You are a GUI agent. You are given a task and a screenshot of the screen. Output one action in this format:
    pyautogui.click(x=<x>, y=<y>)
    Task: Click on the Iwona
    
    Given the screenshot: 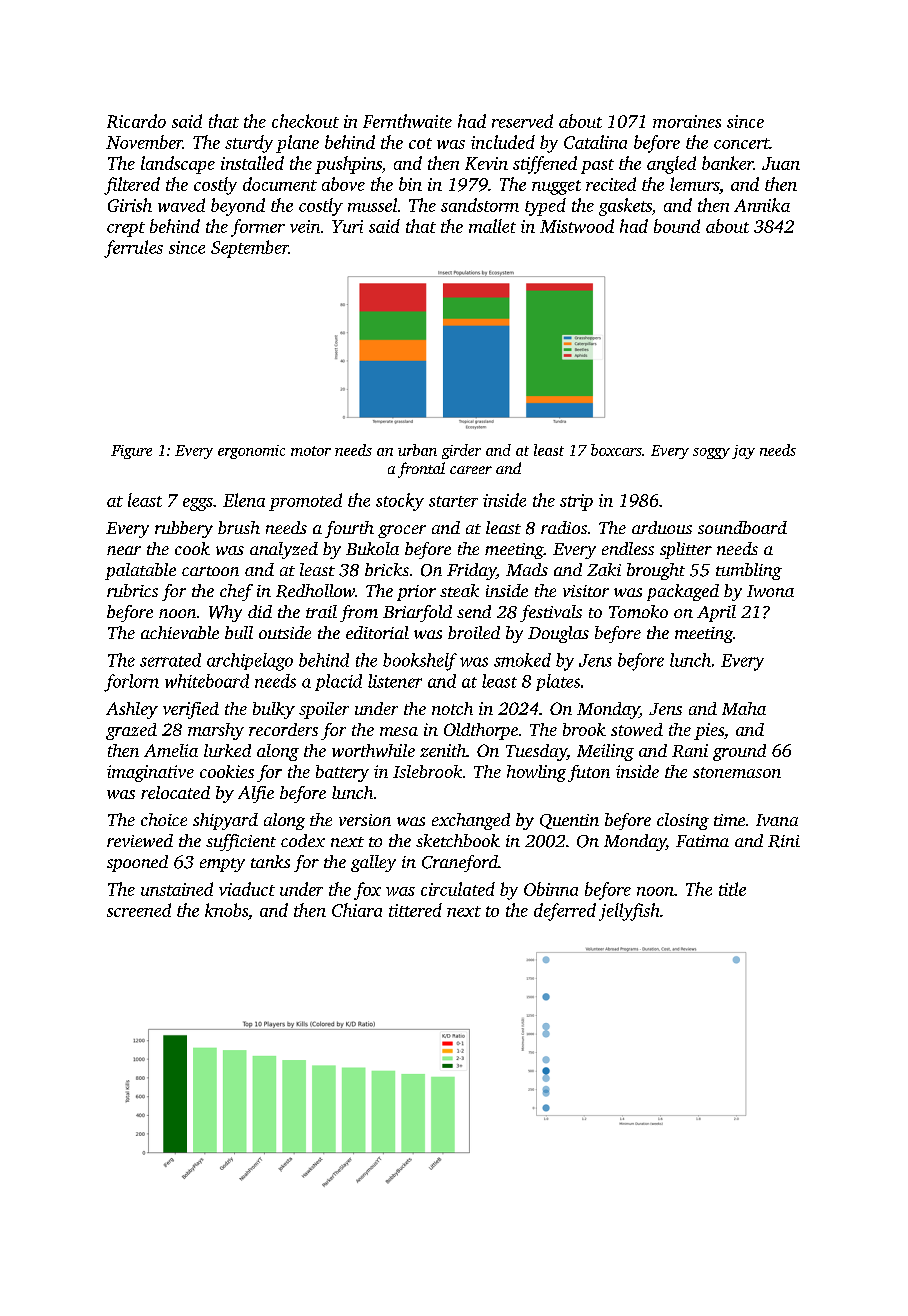 What is the action you would take?
    pyautogui.click(x=770, y=591)
